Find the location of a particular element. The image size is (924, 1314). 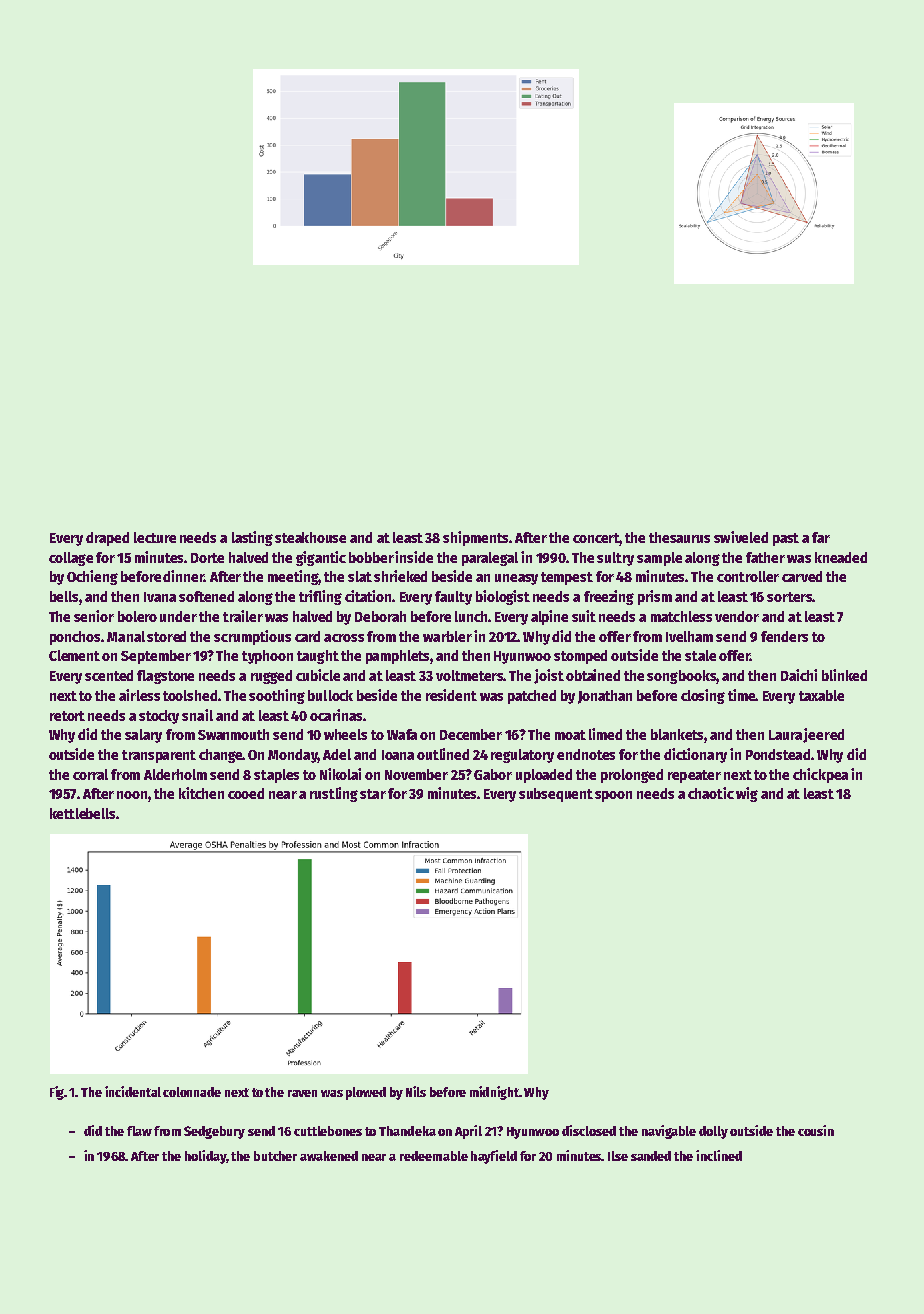

subsequent is located at coordinates (556, 795).
